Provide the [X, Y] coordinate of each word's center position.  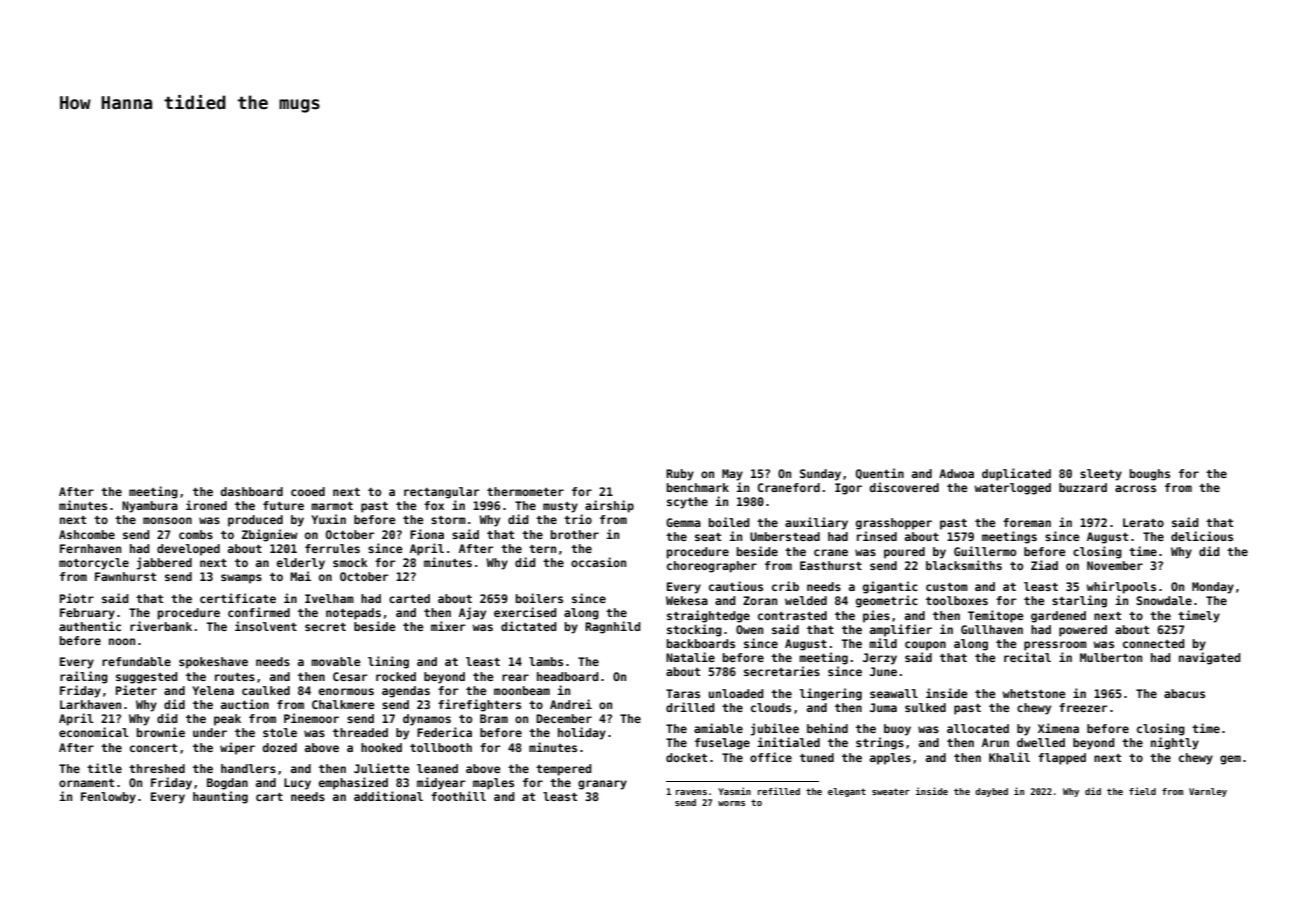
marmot [332, 506]
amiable [718, 728]
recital [1027, 657]
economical [94, 732]
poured [904, 553]
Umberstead [785, 536]
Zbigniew [270, 535]
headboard [568, 676]
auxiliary [816, 523]
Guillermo [985, 551]
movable [336, 661]
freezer [1083, 707]
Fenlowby [108, 798]
